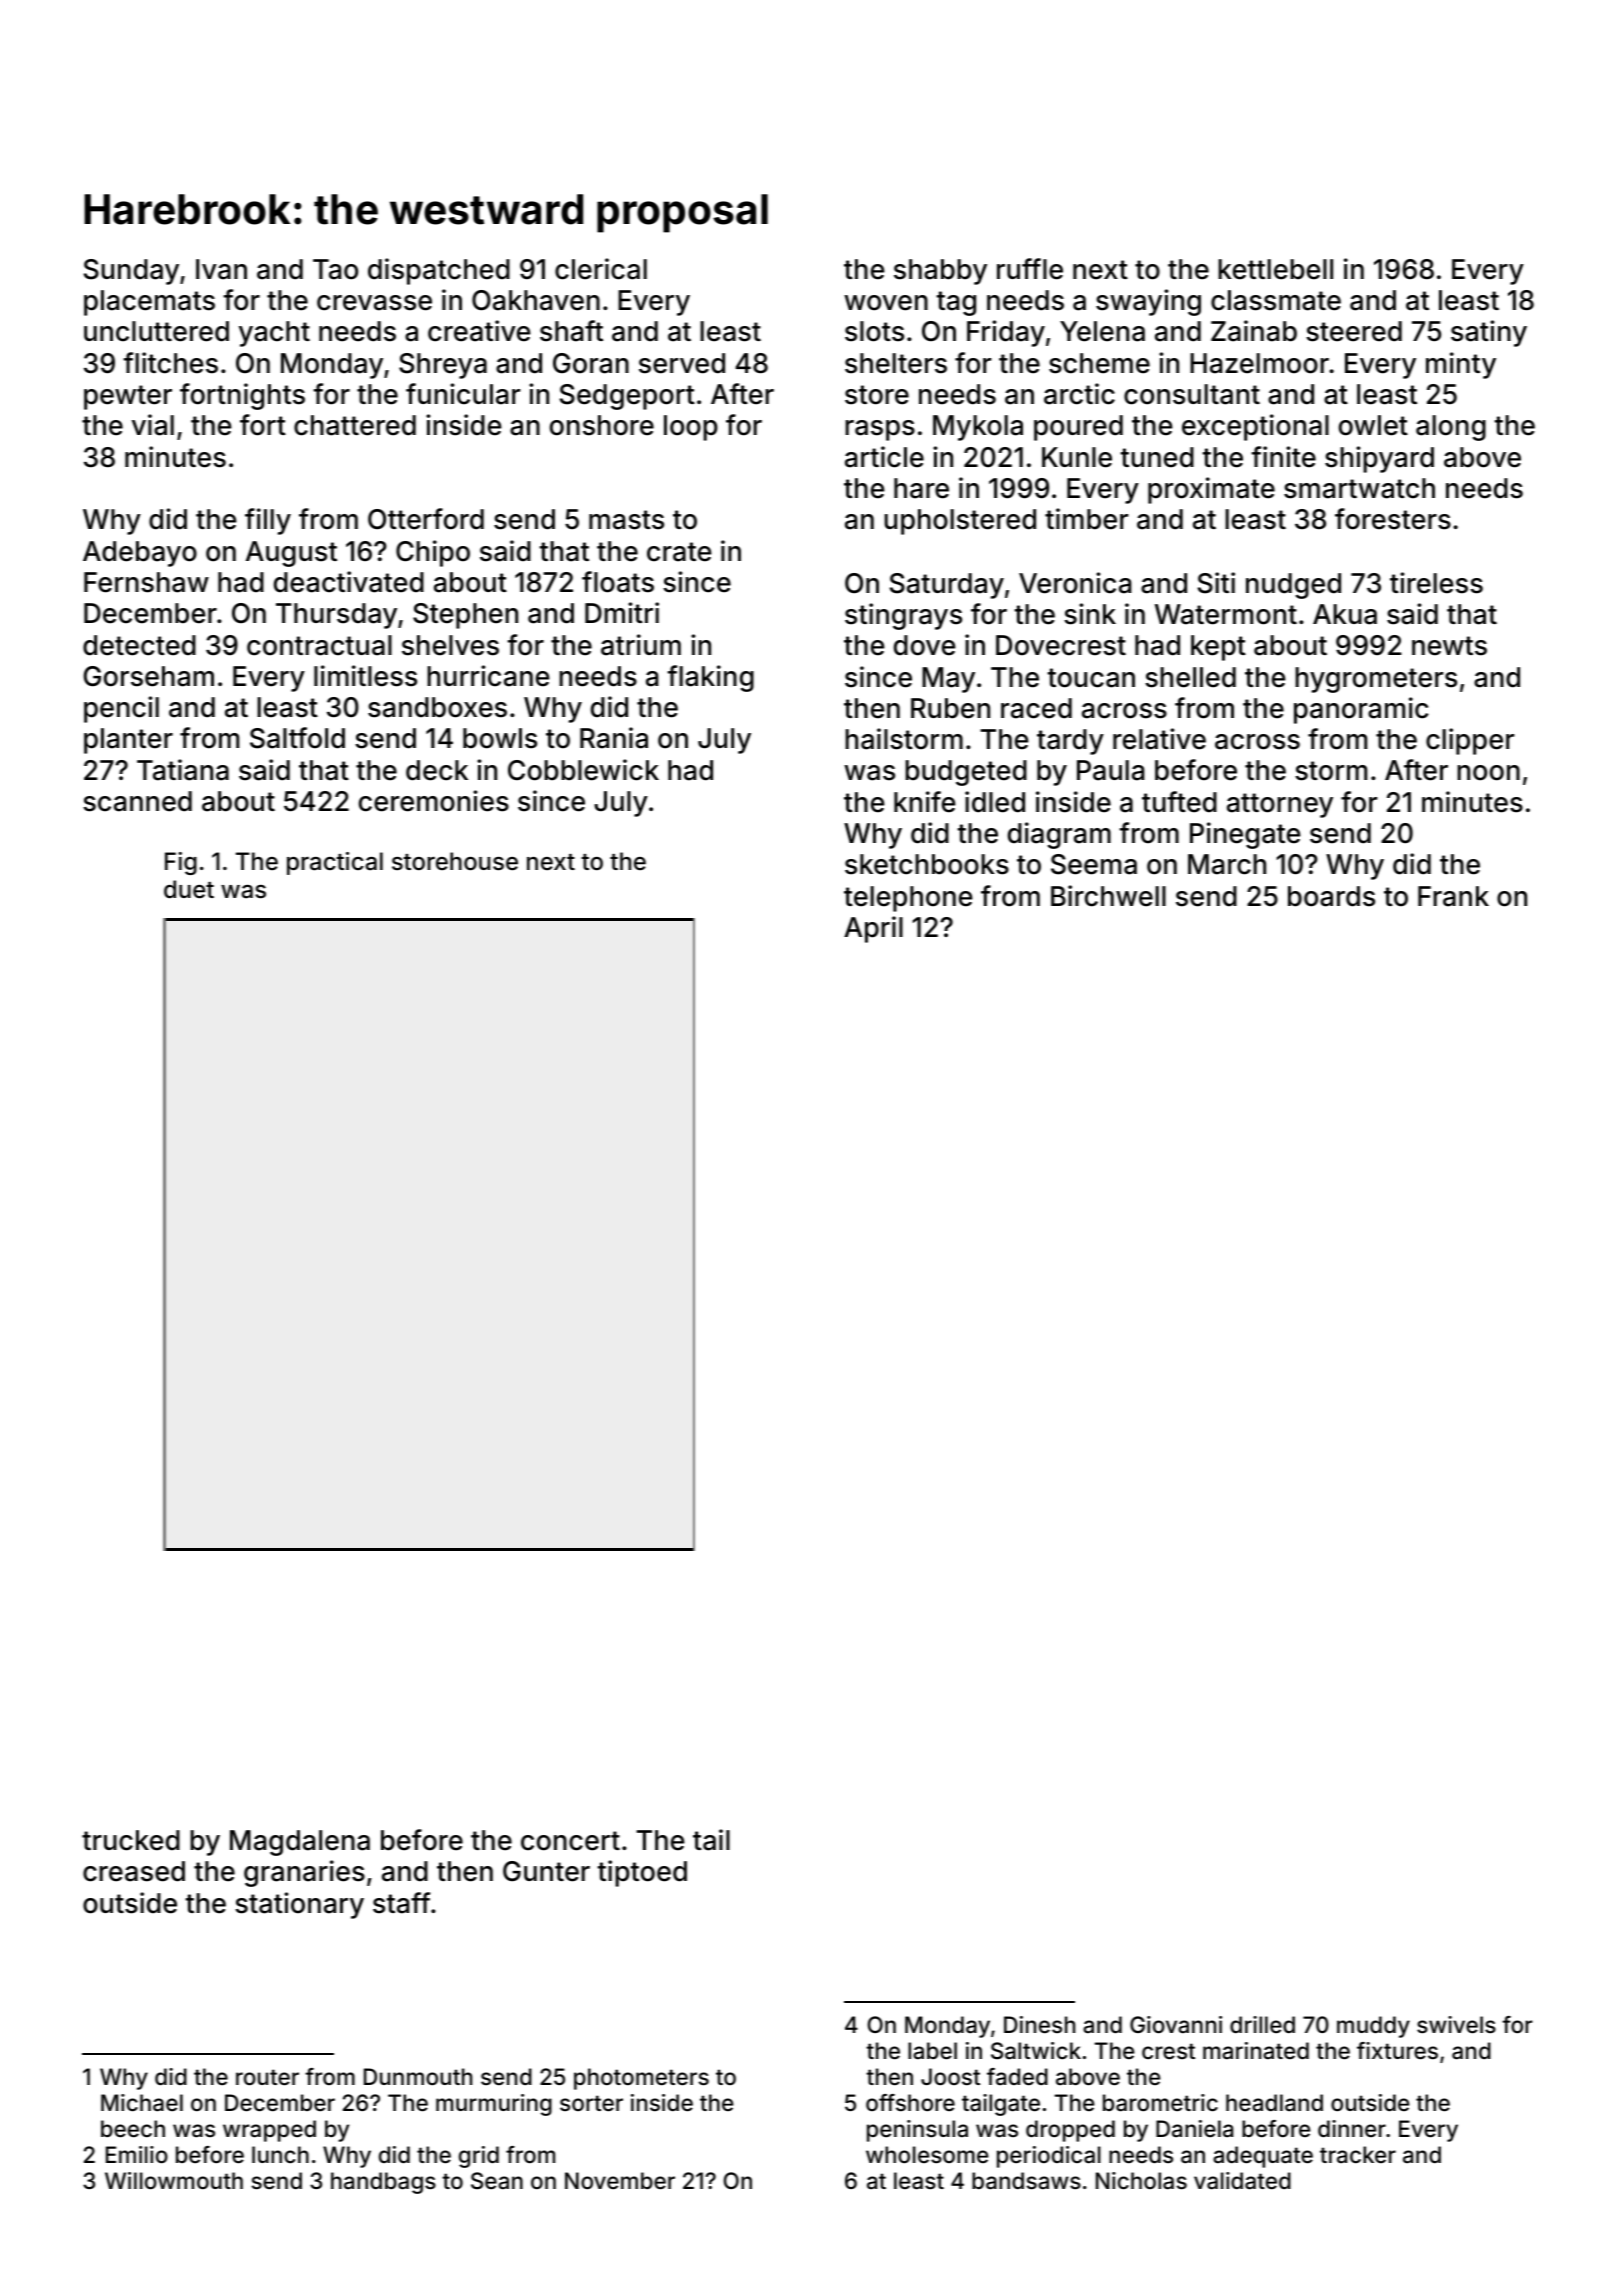  Describe the element at coordinates (1331, 896) in the image. I see `boards` at that location.
